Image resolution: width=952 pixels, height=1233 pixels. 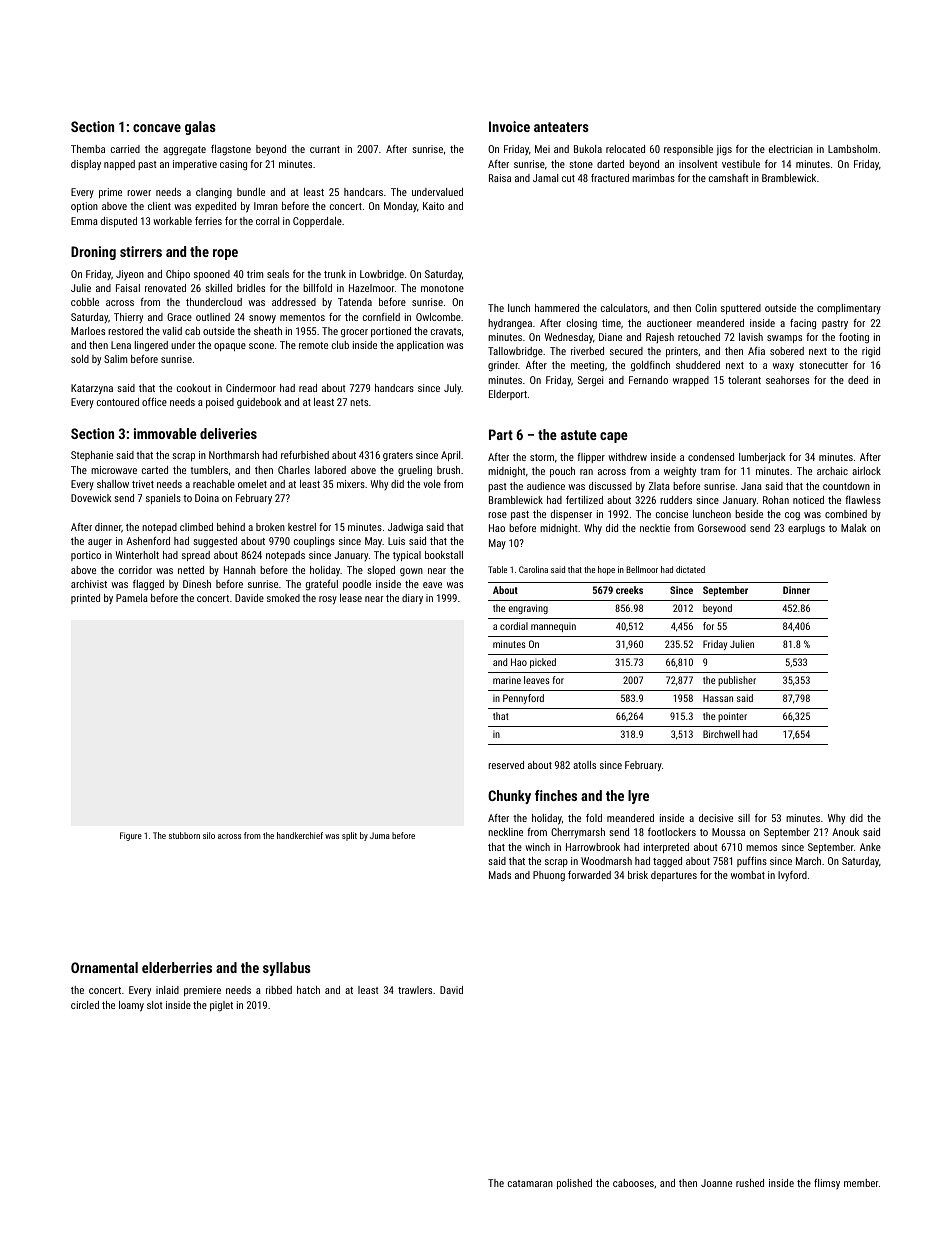 What do you see at coordinates (574, 1184) in the page?
I see `polished` at bounding box center [574, 1184].
